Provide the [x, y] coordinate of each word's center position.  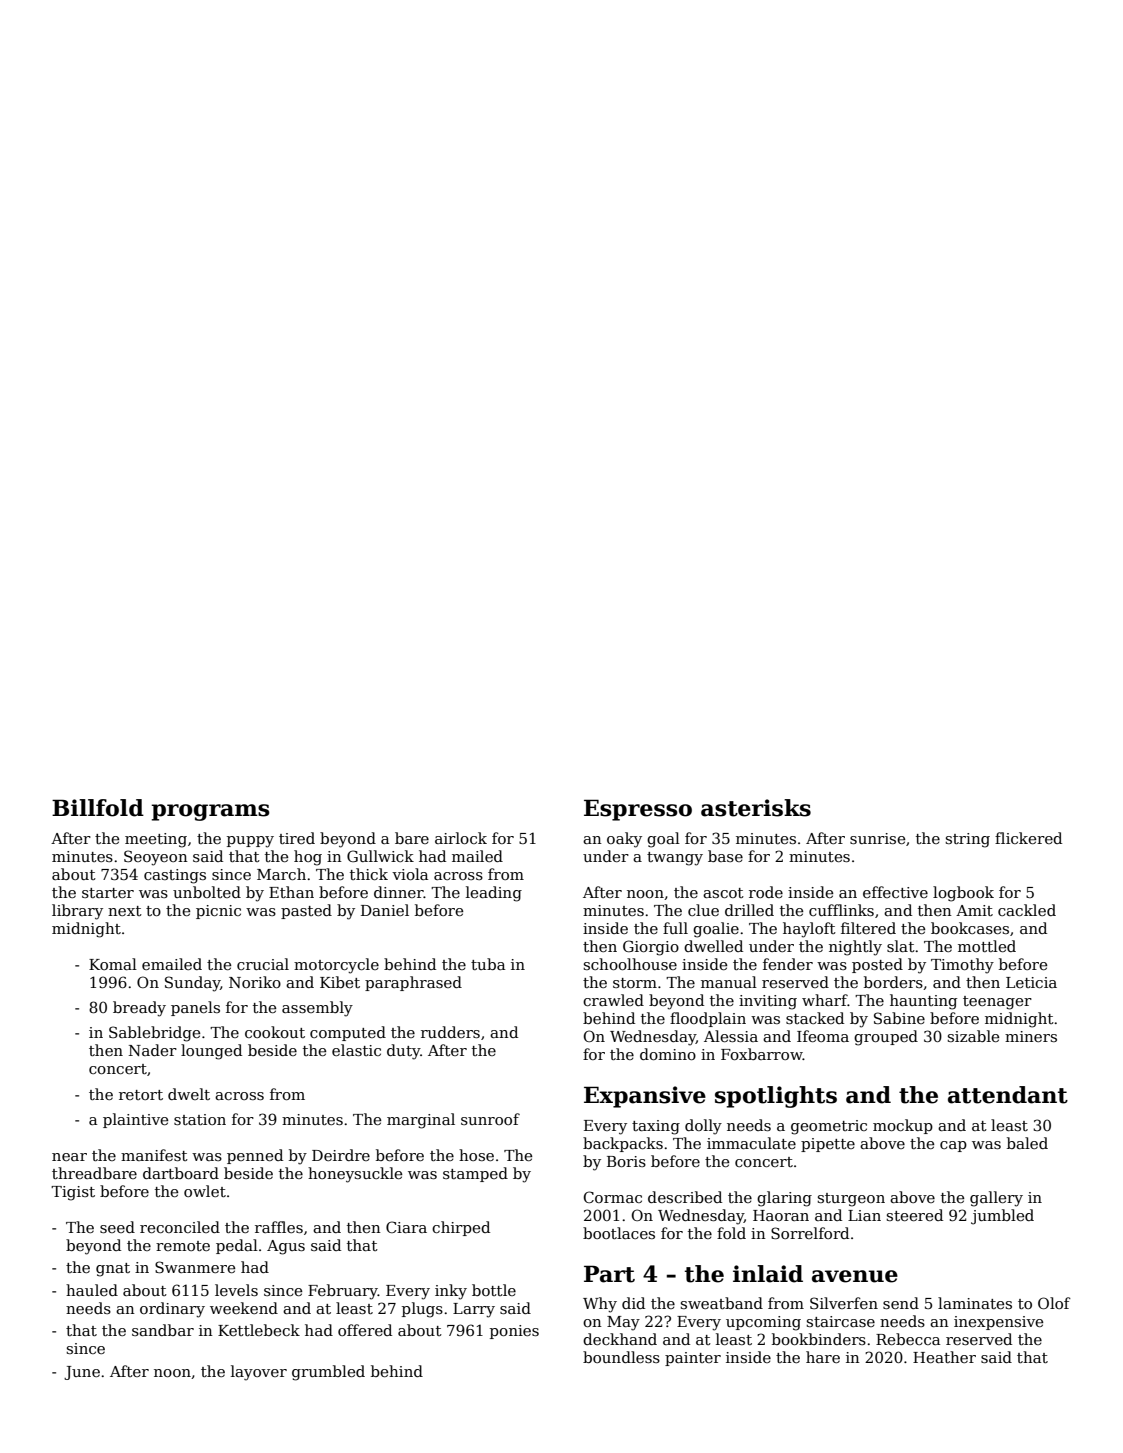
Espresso [638, 810]
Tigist [73, 1193]
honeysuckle [355, 1175]
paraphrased [413, 983]
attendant [1008, 1095]
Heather [944, 1357]
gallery [996, 1199]
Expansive [645, 1097]
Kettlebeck [259, 1330]
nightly [855, 948]
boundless [621, 1357]
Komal [113, 964]
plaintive [135, 1120]
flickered [1028, 838]
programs [210, 812]
